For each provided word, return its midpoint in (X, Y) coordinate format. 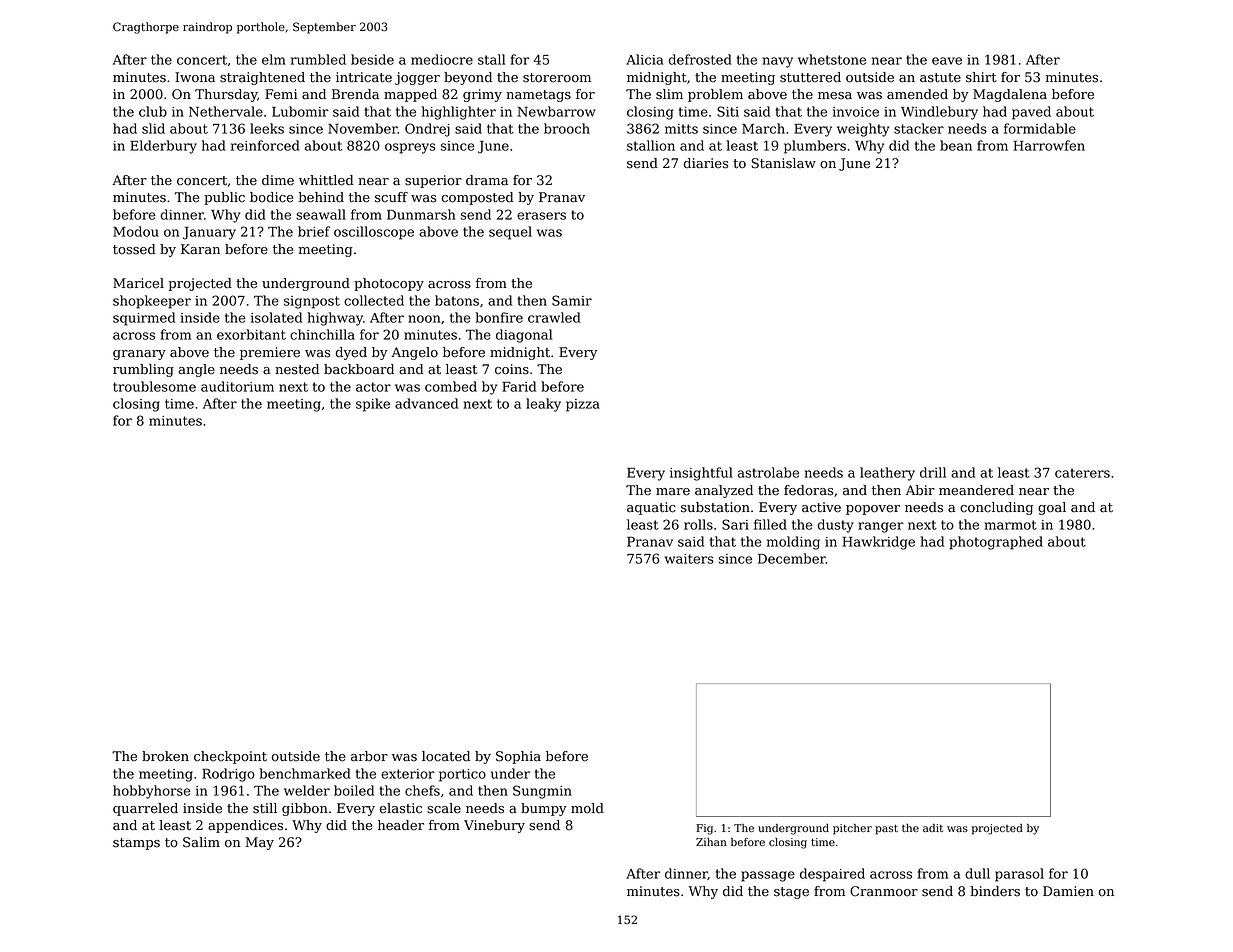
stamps (136, 844)
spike (373, 405)
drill (933, 472)
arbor (369, 756)
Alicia (644, 59)
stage (791, 893)
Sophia (518, 757)
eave (947, 61)
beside (372, 59)
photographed (996, 543)
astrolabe (768, 472)
